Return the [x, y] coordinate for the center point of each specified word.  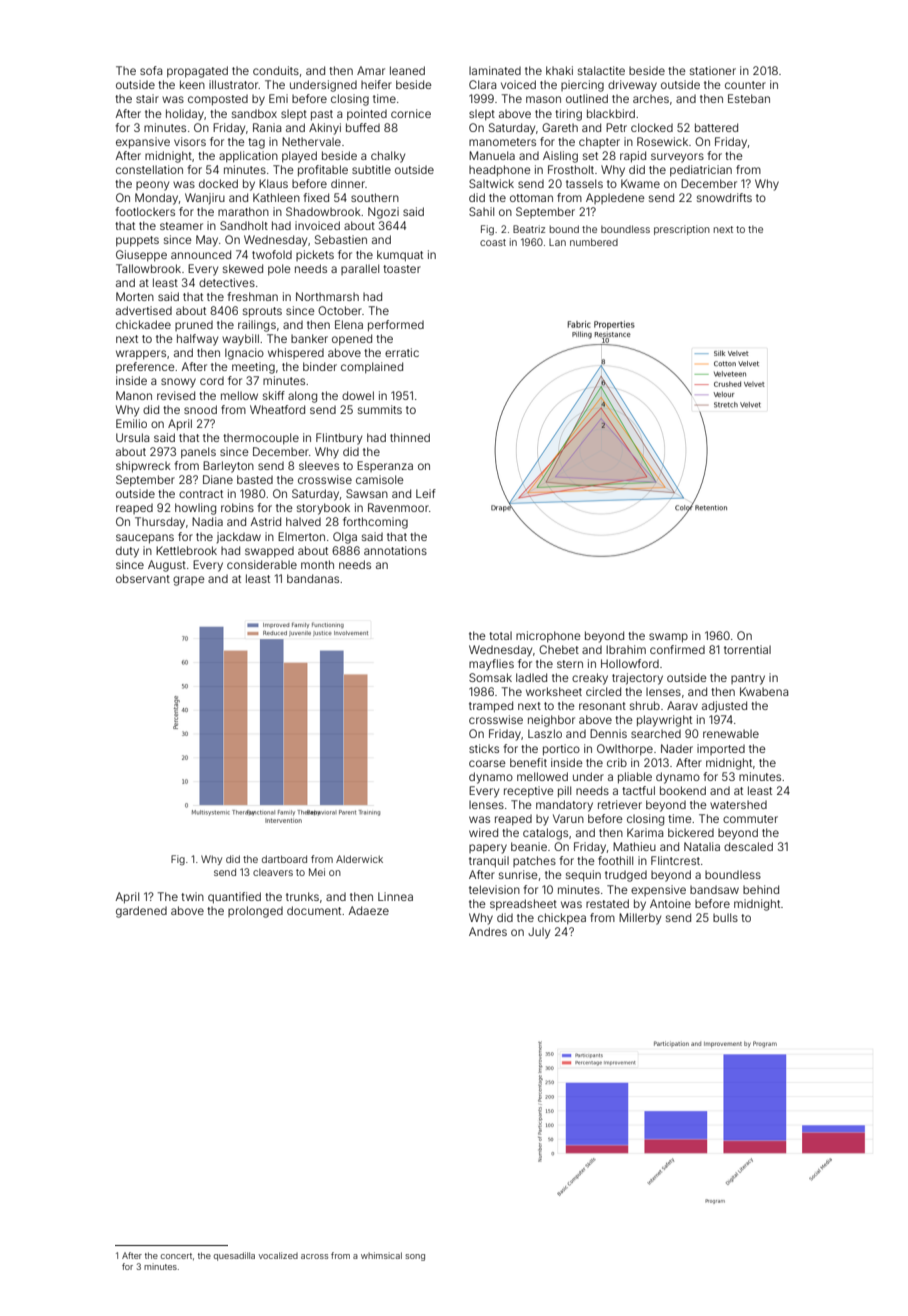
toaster [402, 269]
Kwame [640, 183]
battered [716, 127]
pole [279, 270]
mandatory [564, 806]
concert [176, 1256]
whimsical [381, 1255]
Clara [482, 84]
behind [761, 889]
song [415, 1257]
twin [192, 896]
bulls [725, 917]
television [494, 889]
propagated [197, 72]
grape [189, 581]
